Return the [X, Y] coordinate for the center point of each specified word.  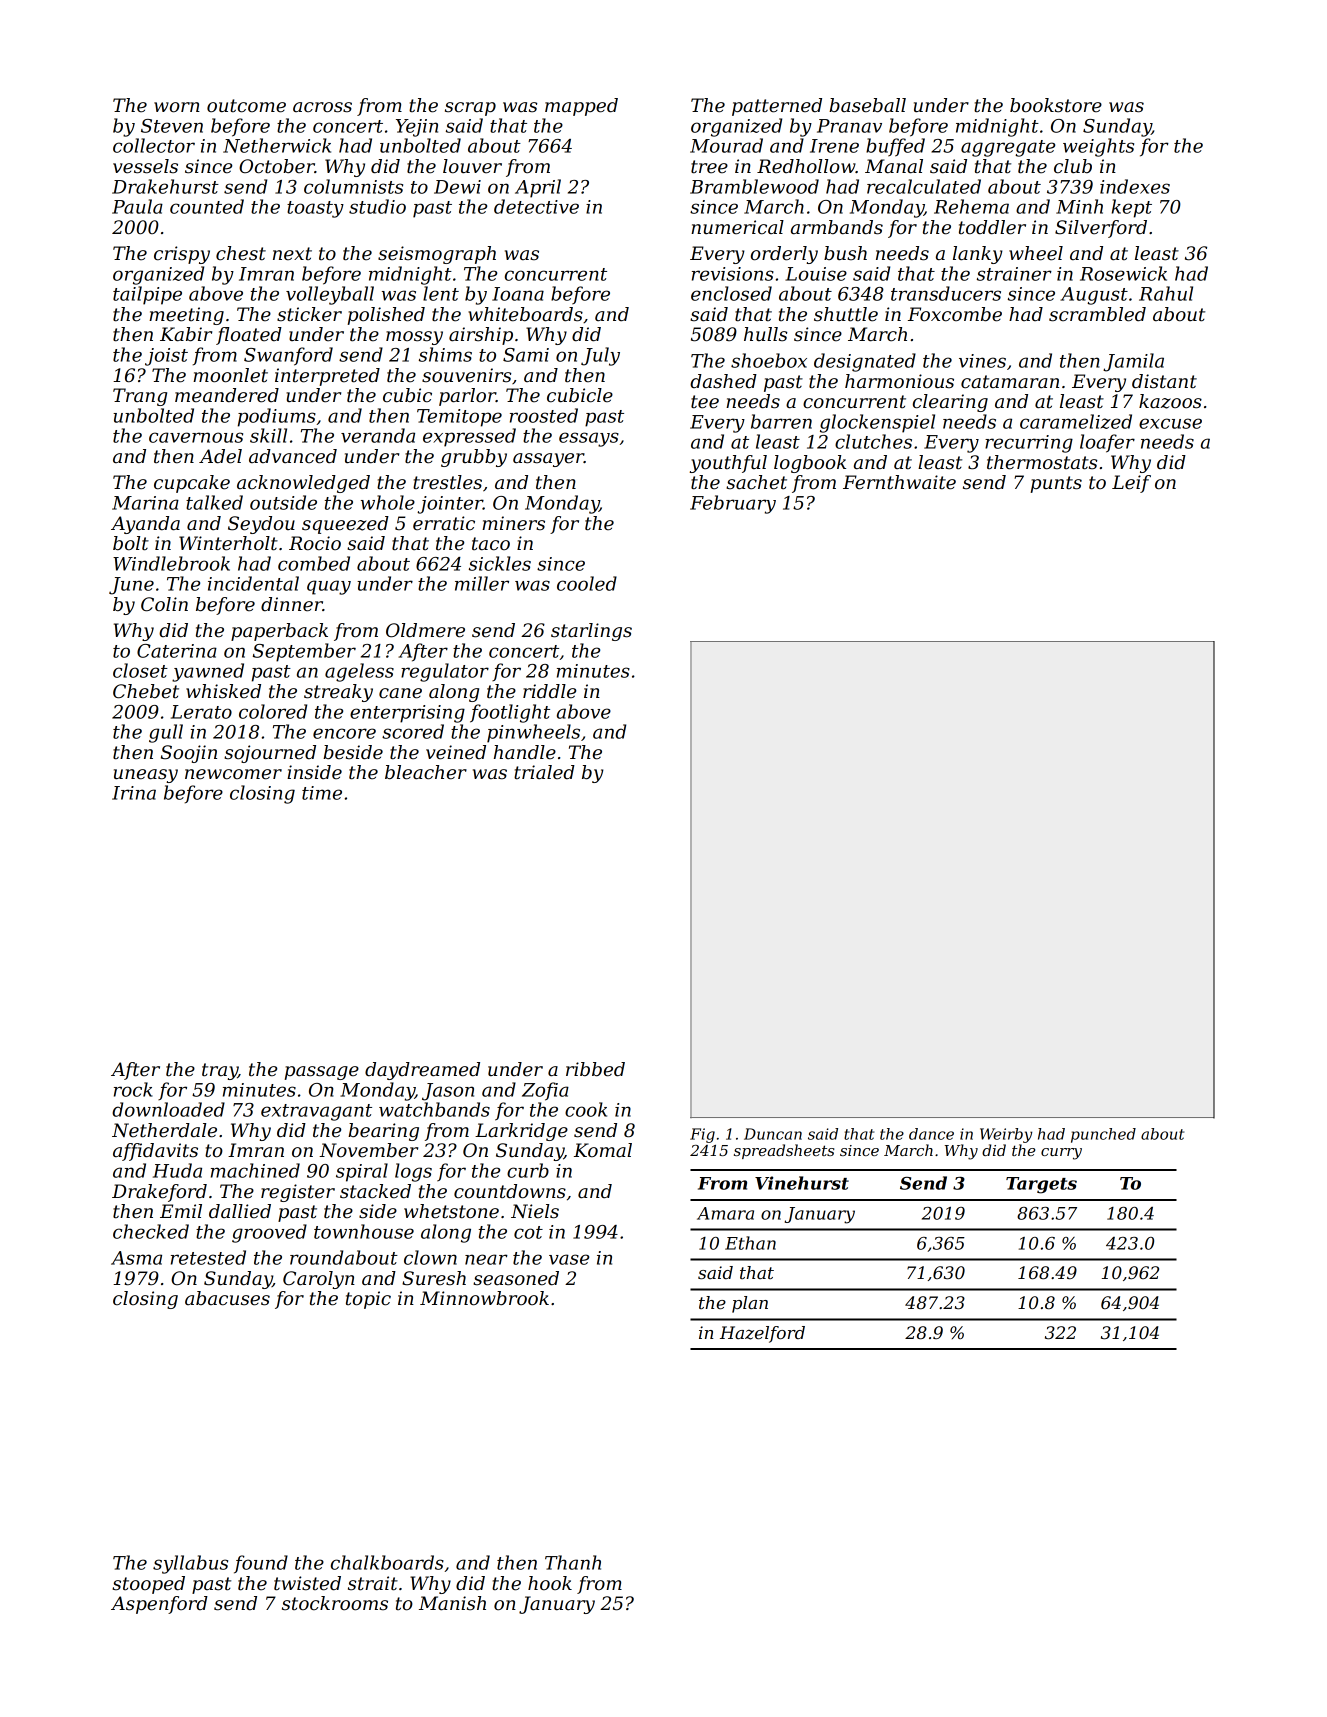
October [277, 166]
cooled [587, 583]
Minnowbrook [484, 1298]
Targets [1041, 1185]
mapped [581, 107]
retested [208, 1257]
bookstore [1056, 105]
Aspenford [159, 1605]
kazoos [1170, 401]
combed [314, 563]
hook [550, 1583]
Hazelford [762, 1334]
